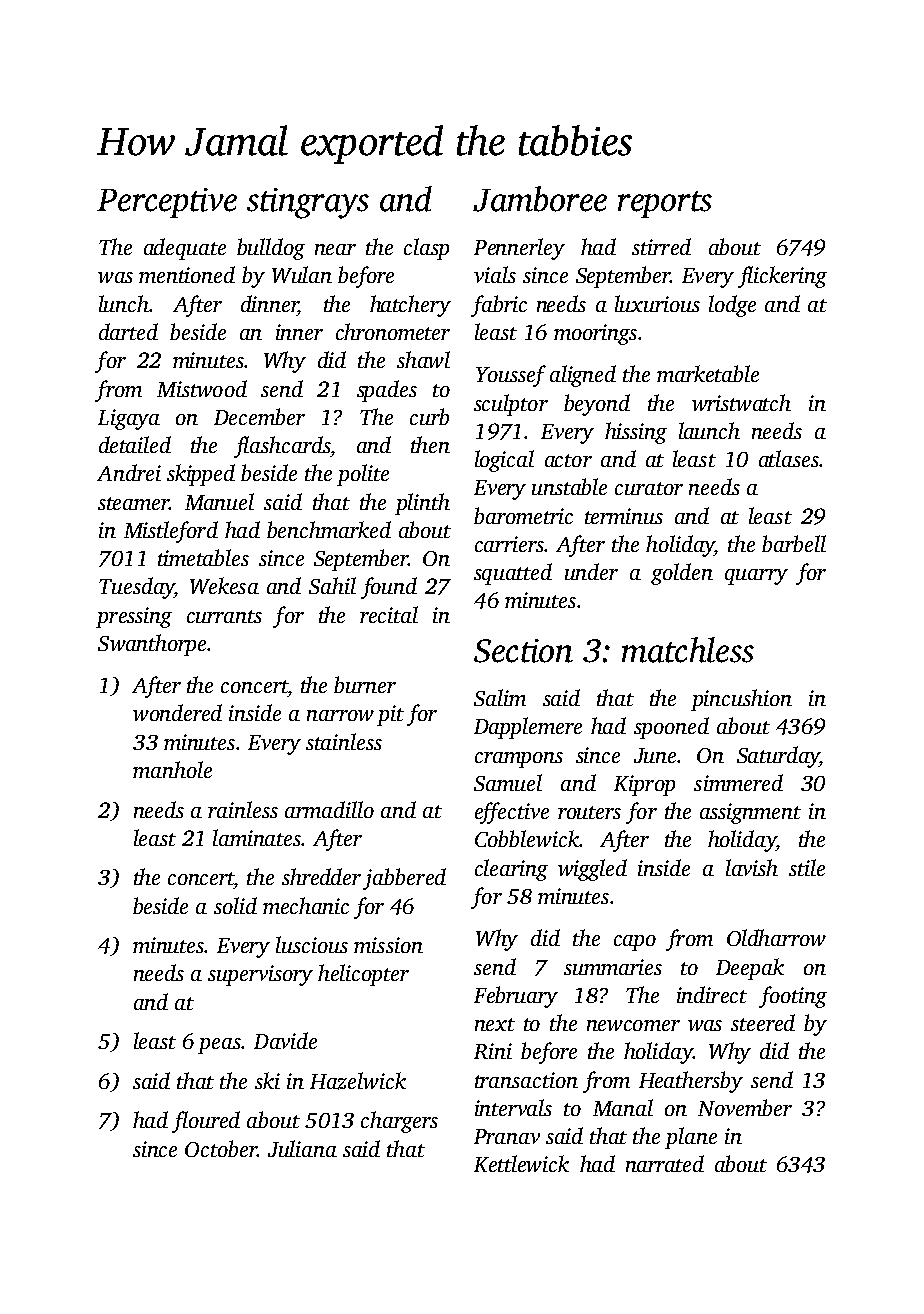 The width and height of the screenshot is (924, 1314). What do you see at coordinates (511, 870) in the screenshot?
I see `clearing` at bounding box center [511, 870].
